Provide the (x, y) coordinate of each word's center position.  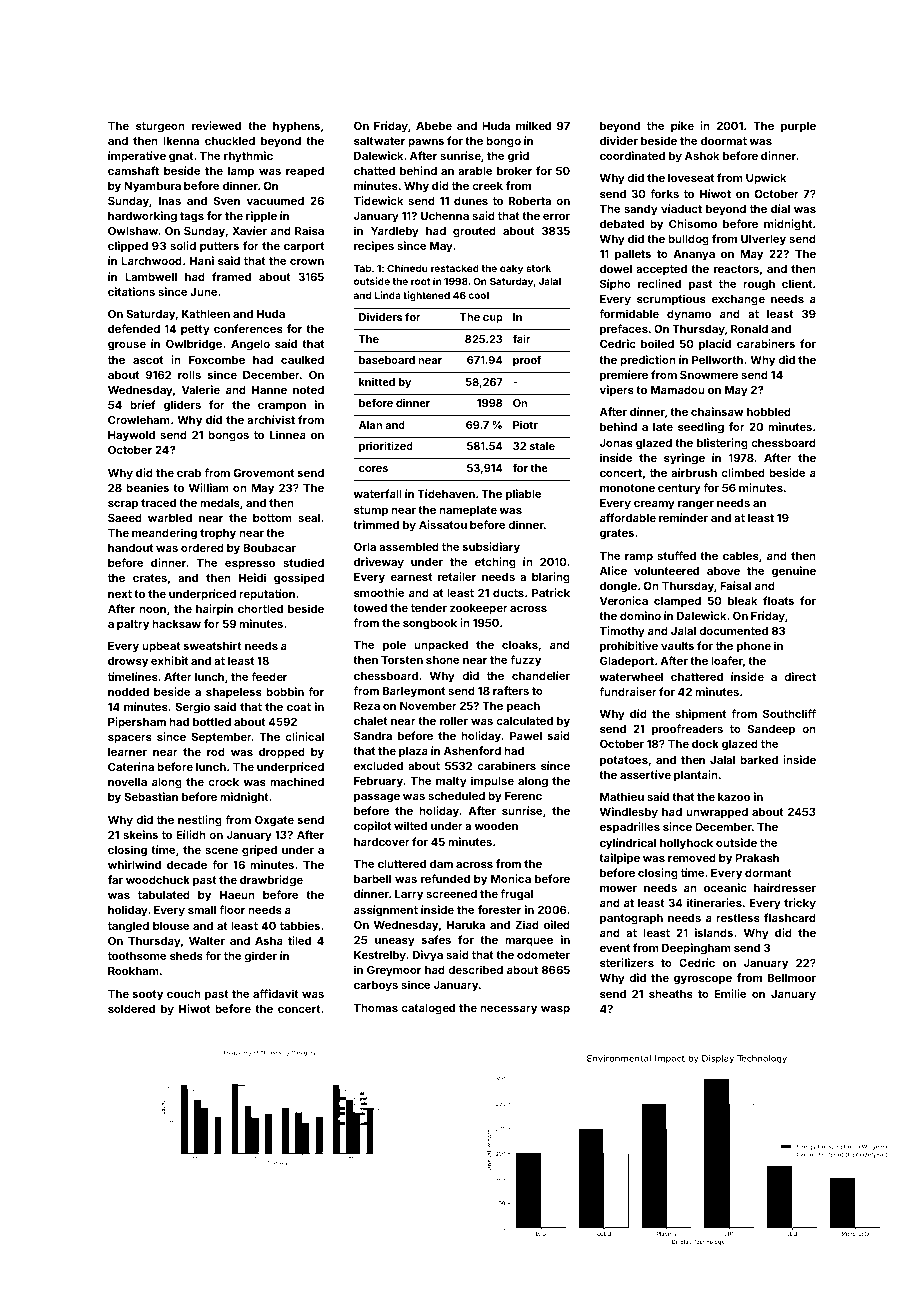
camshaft (133, 170)
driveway (379, 563)
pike (682, 127)
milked (533, 125)
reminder (683, 517)
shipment (700, 715)
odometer (543, 955)
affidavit (276, 993)
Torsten (402, 660)
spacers (130, 739)
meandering (164, 534)
